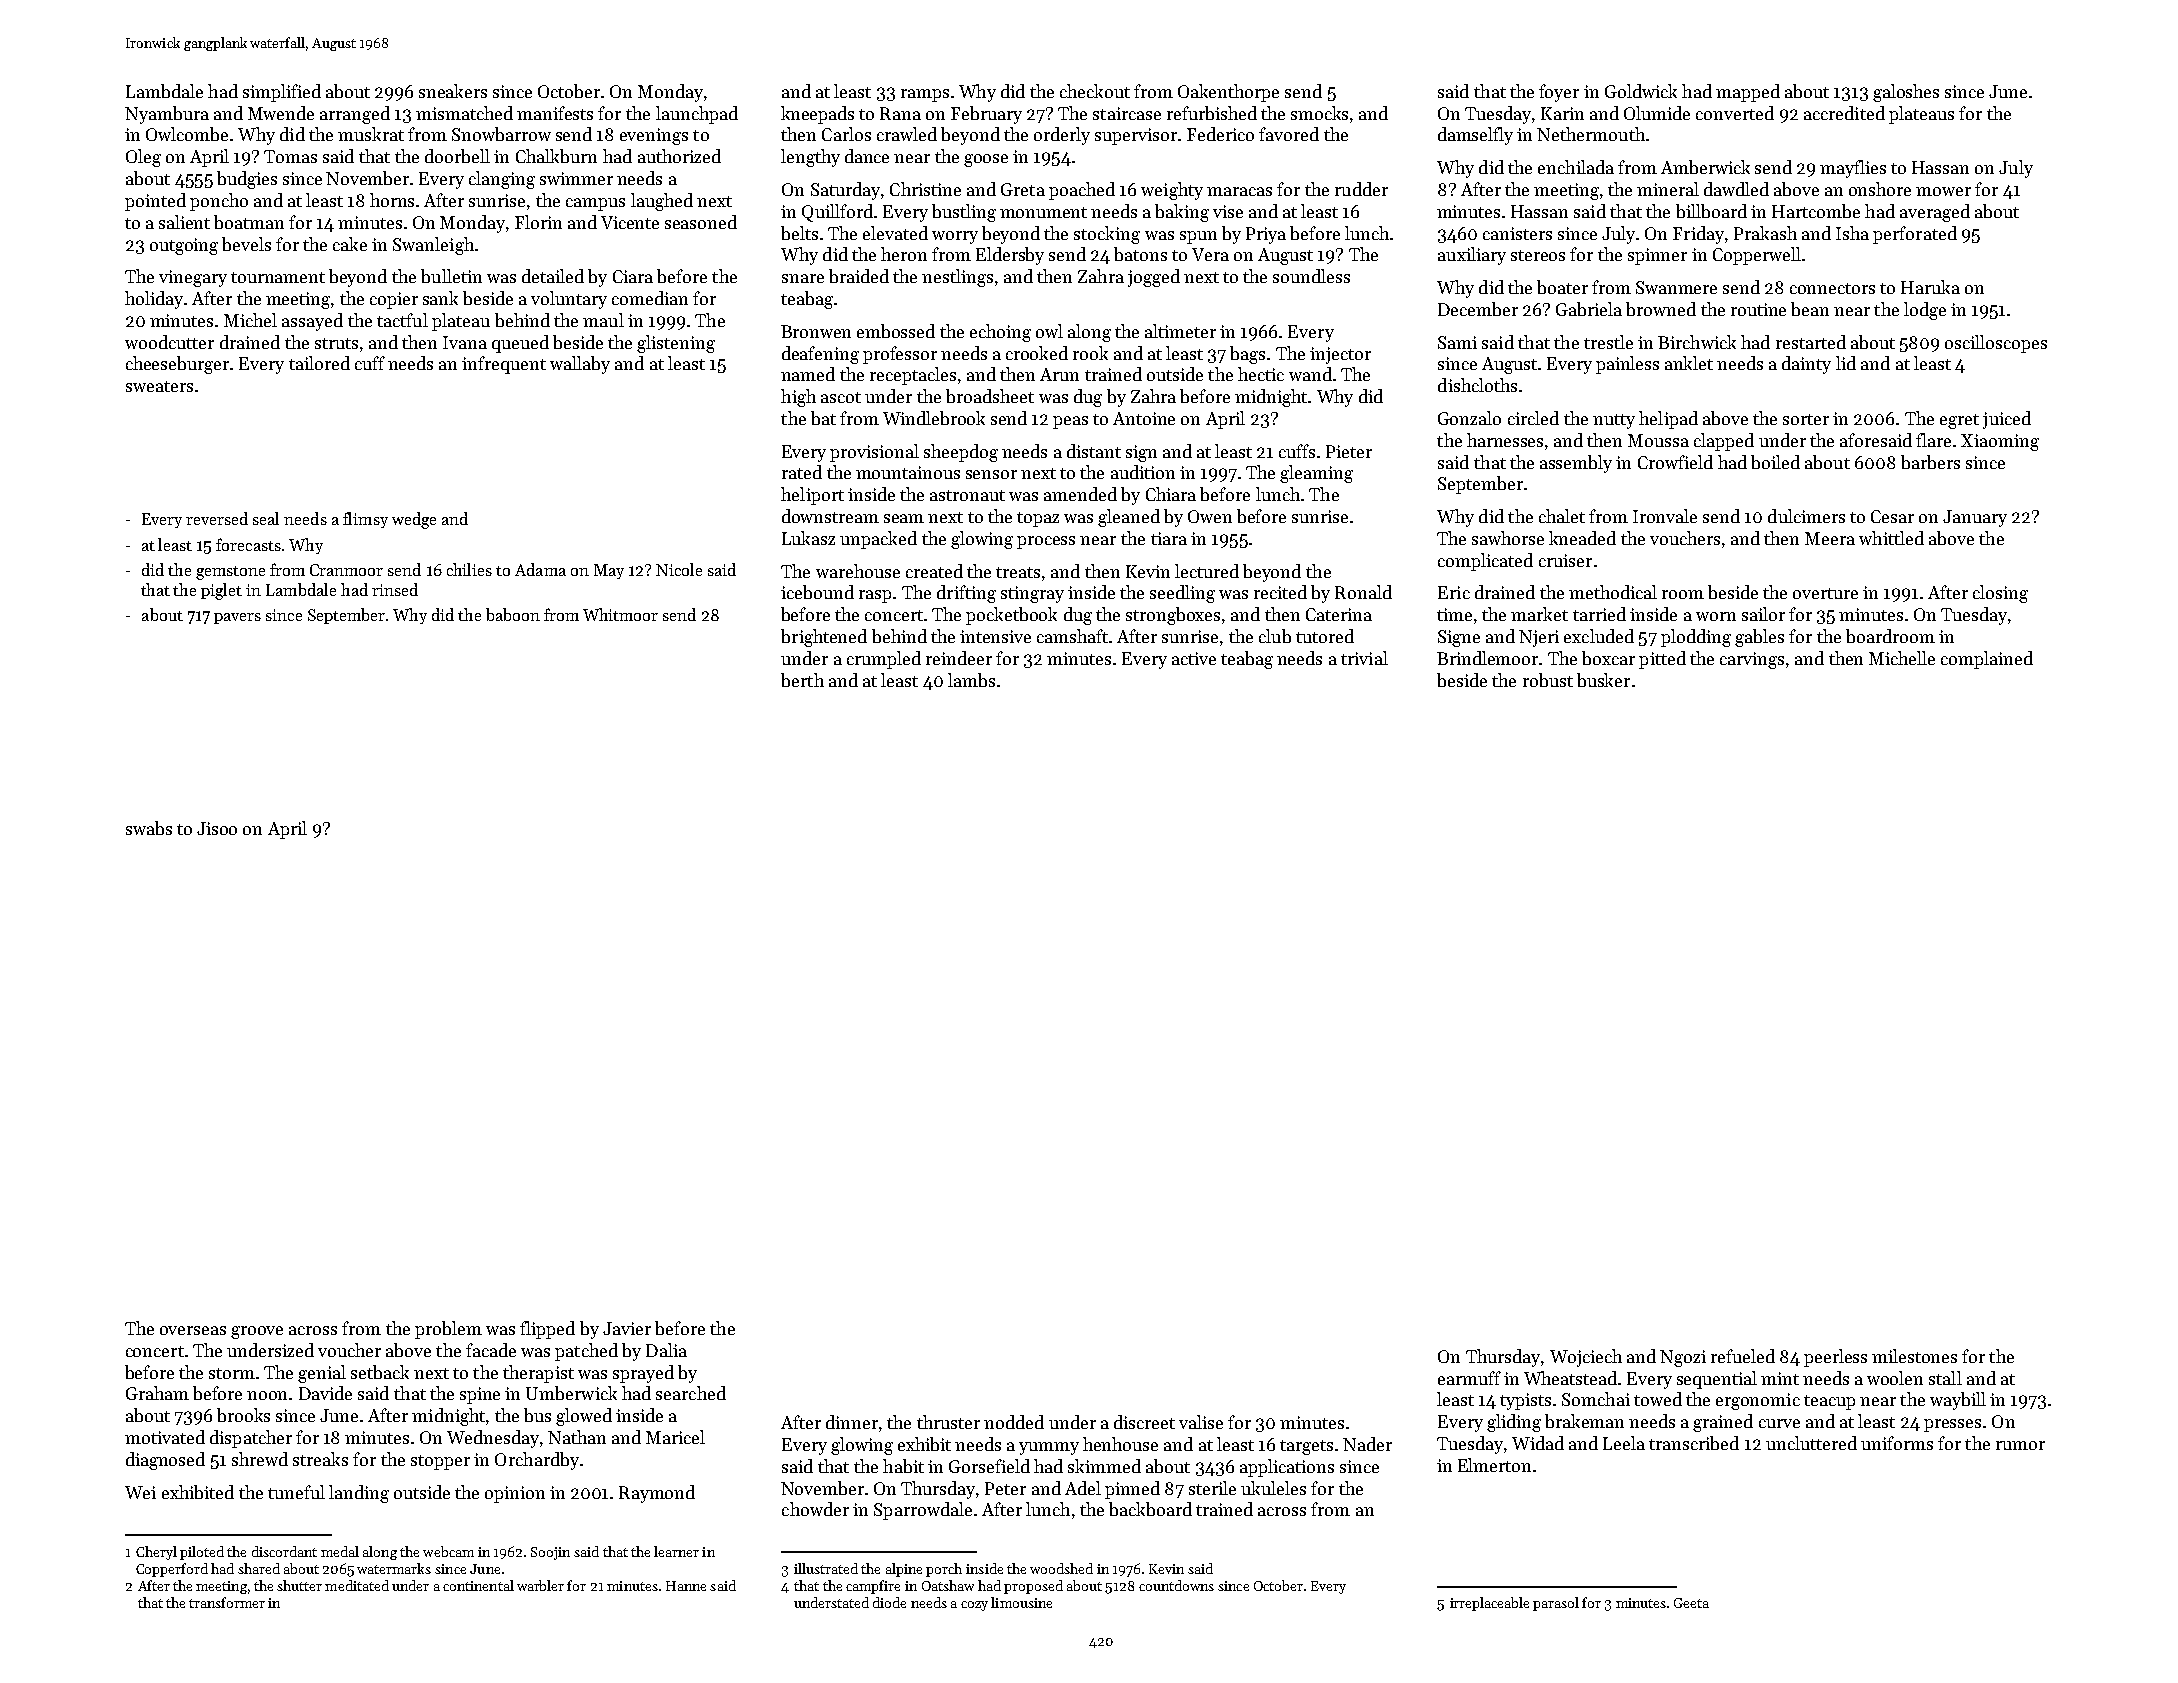 Image resolution: width=2178 pixels, height=1683 pixels. What do you see at coordinates (971, 680) in the screenshot?
I see `lambs` at bounding box center [971, 680].
